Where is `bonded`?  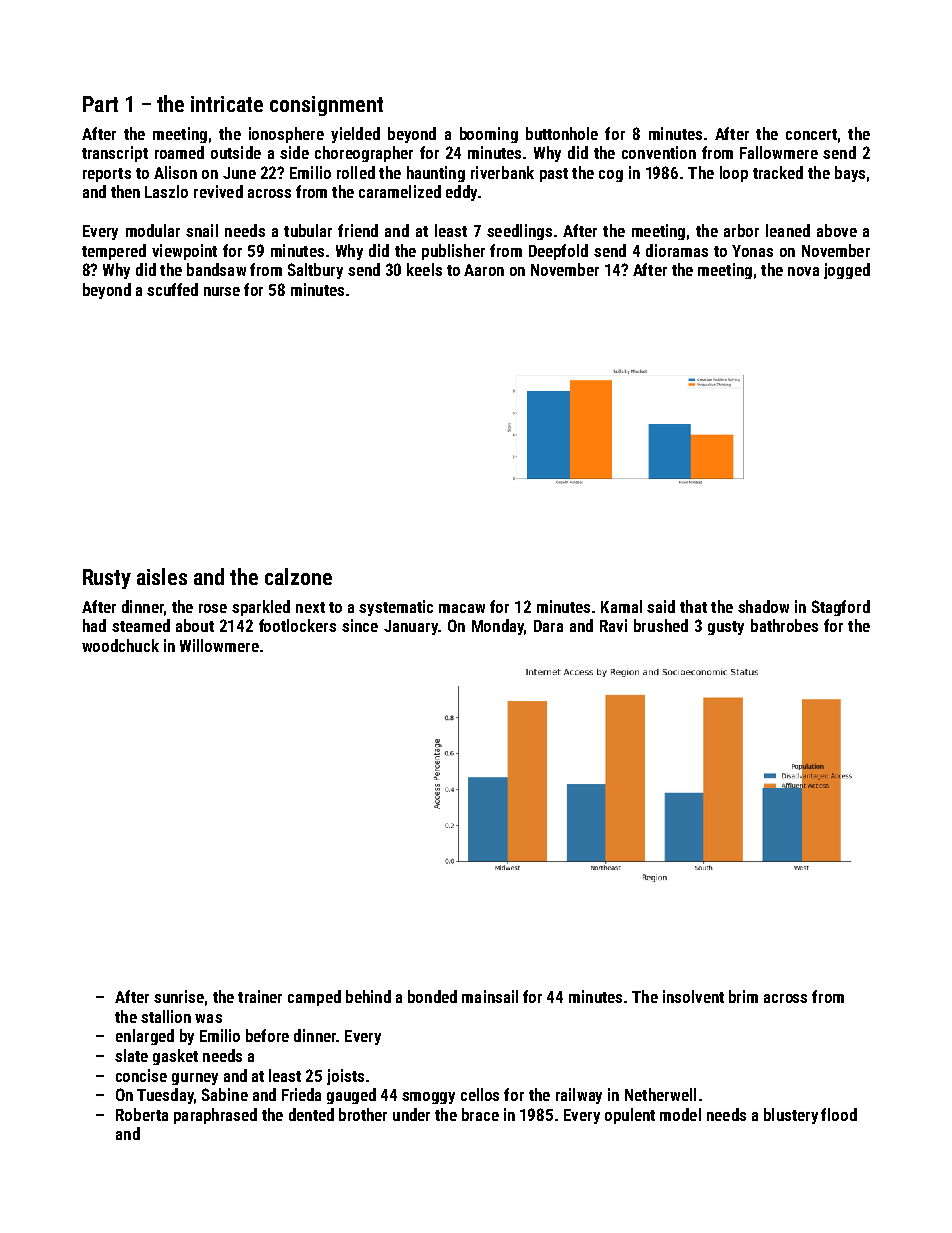 bonded is located at coordinates (432, 996).
